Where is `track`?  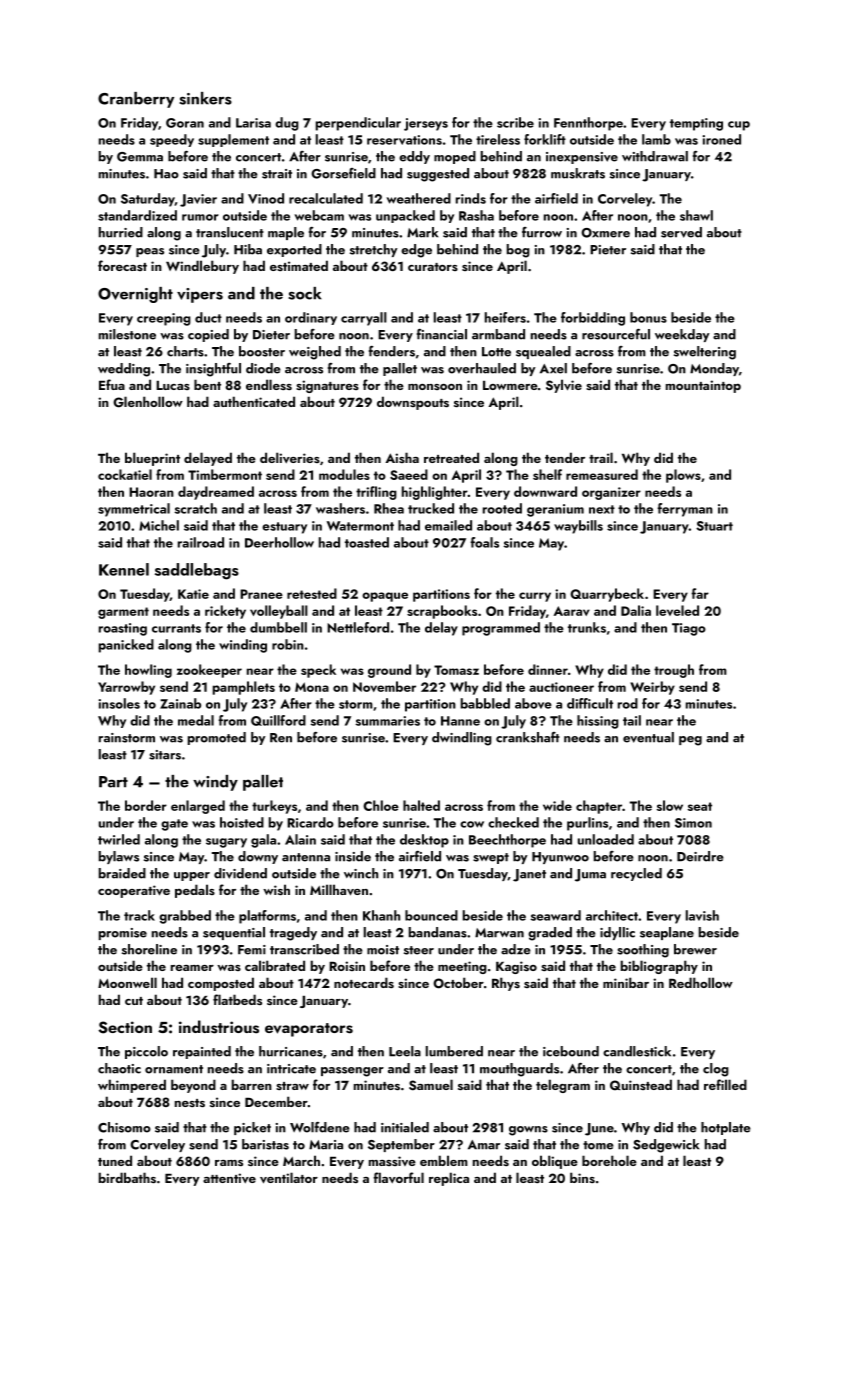
track is located at coordinates (139, 915).
